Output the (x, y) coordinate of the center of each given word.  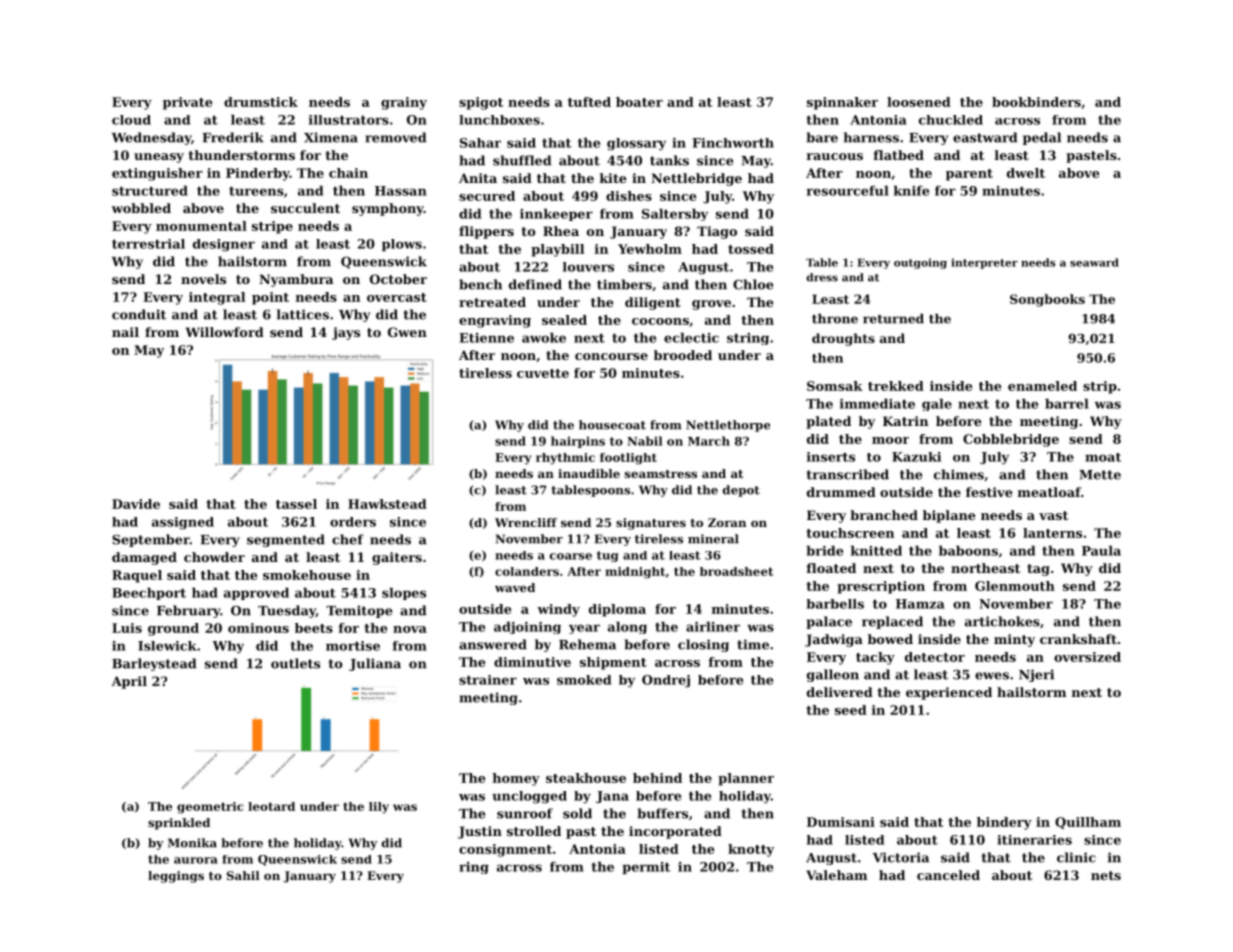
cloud (131, 120)
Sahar (480, 143)
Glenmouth (1015, 586)
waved (515, 587)
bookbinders (1036, 102)
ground (173, 629)
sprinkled (179, 824)
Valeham (836, 875)
